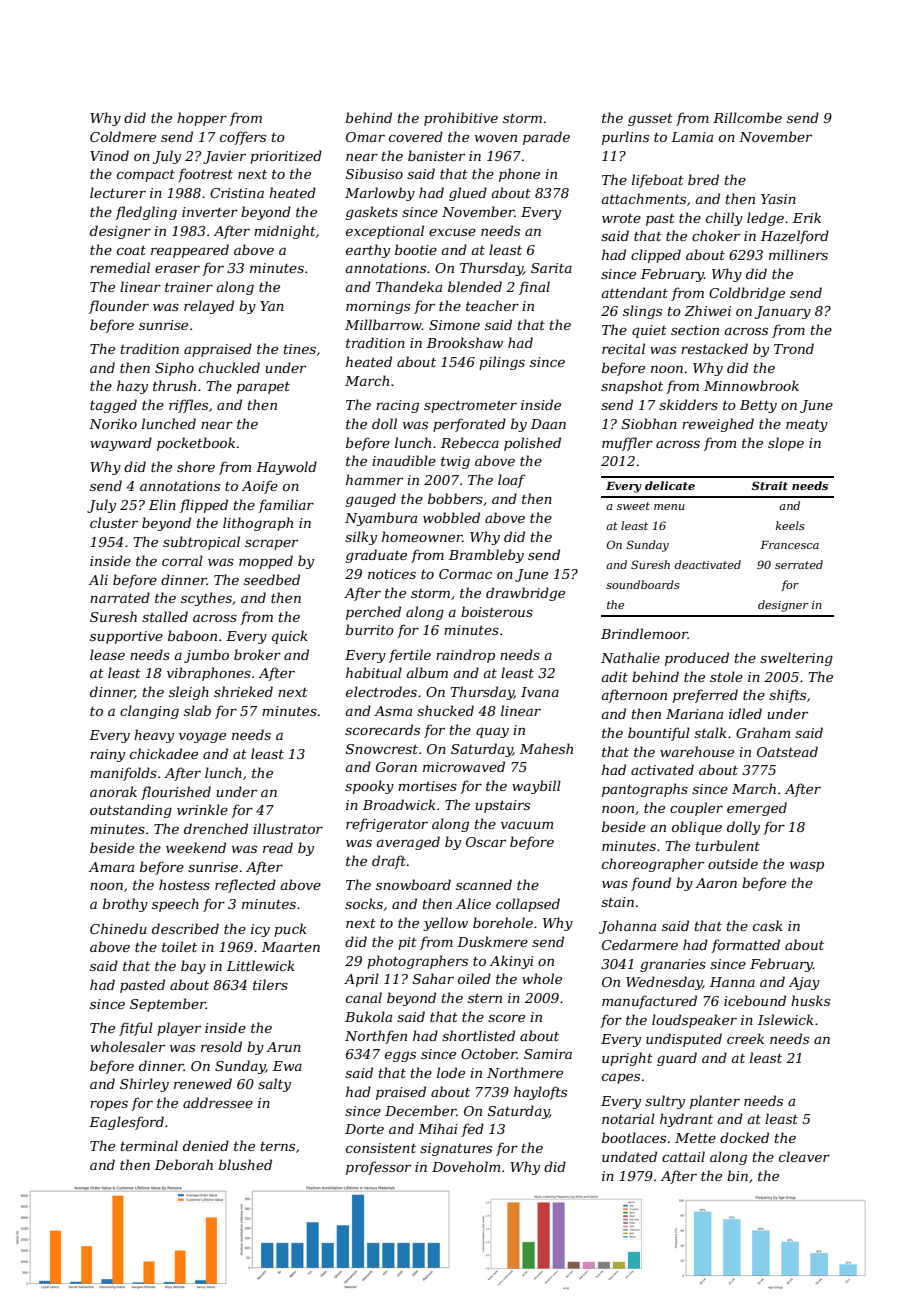  I want to click on shore, so click(196, 466).
